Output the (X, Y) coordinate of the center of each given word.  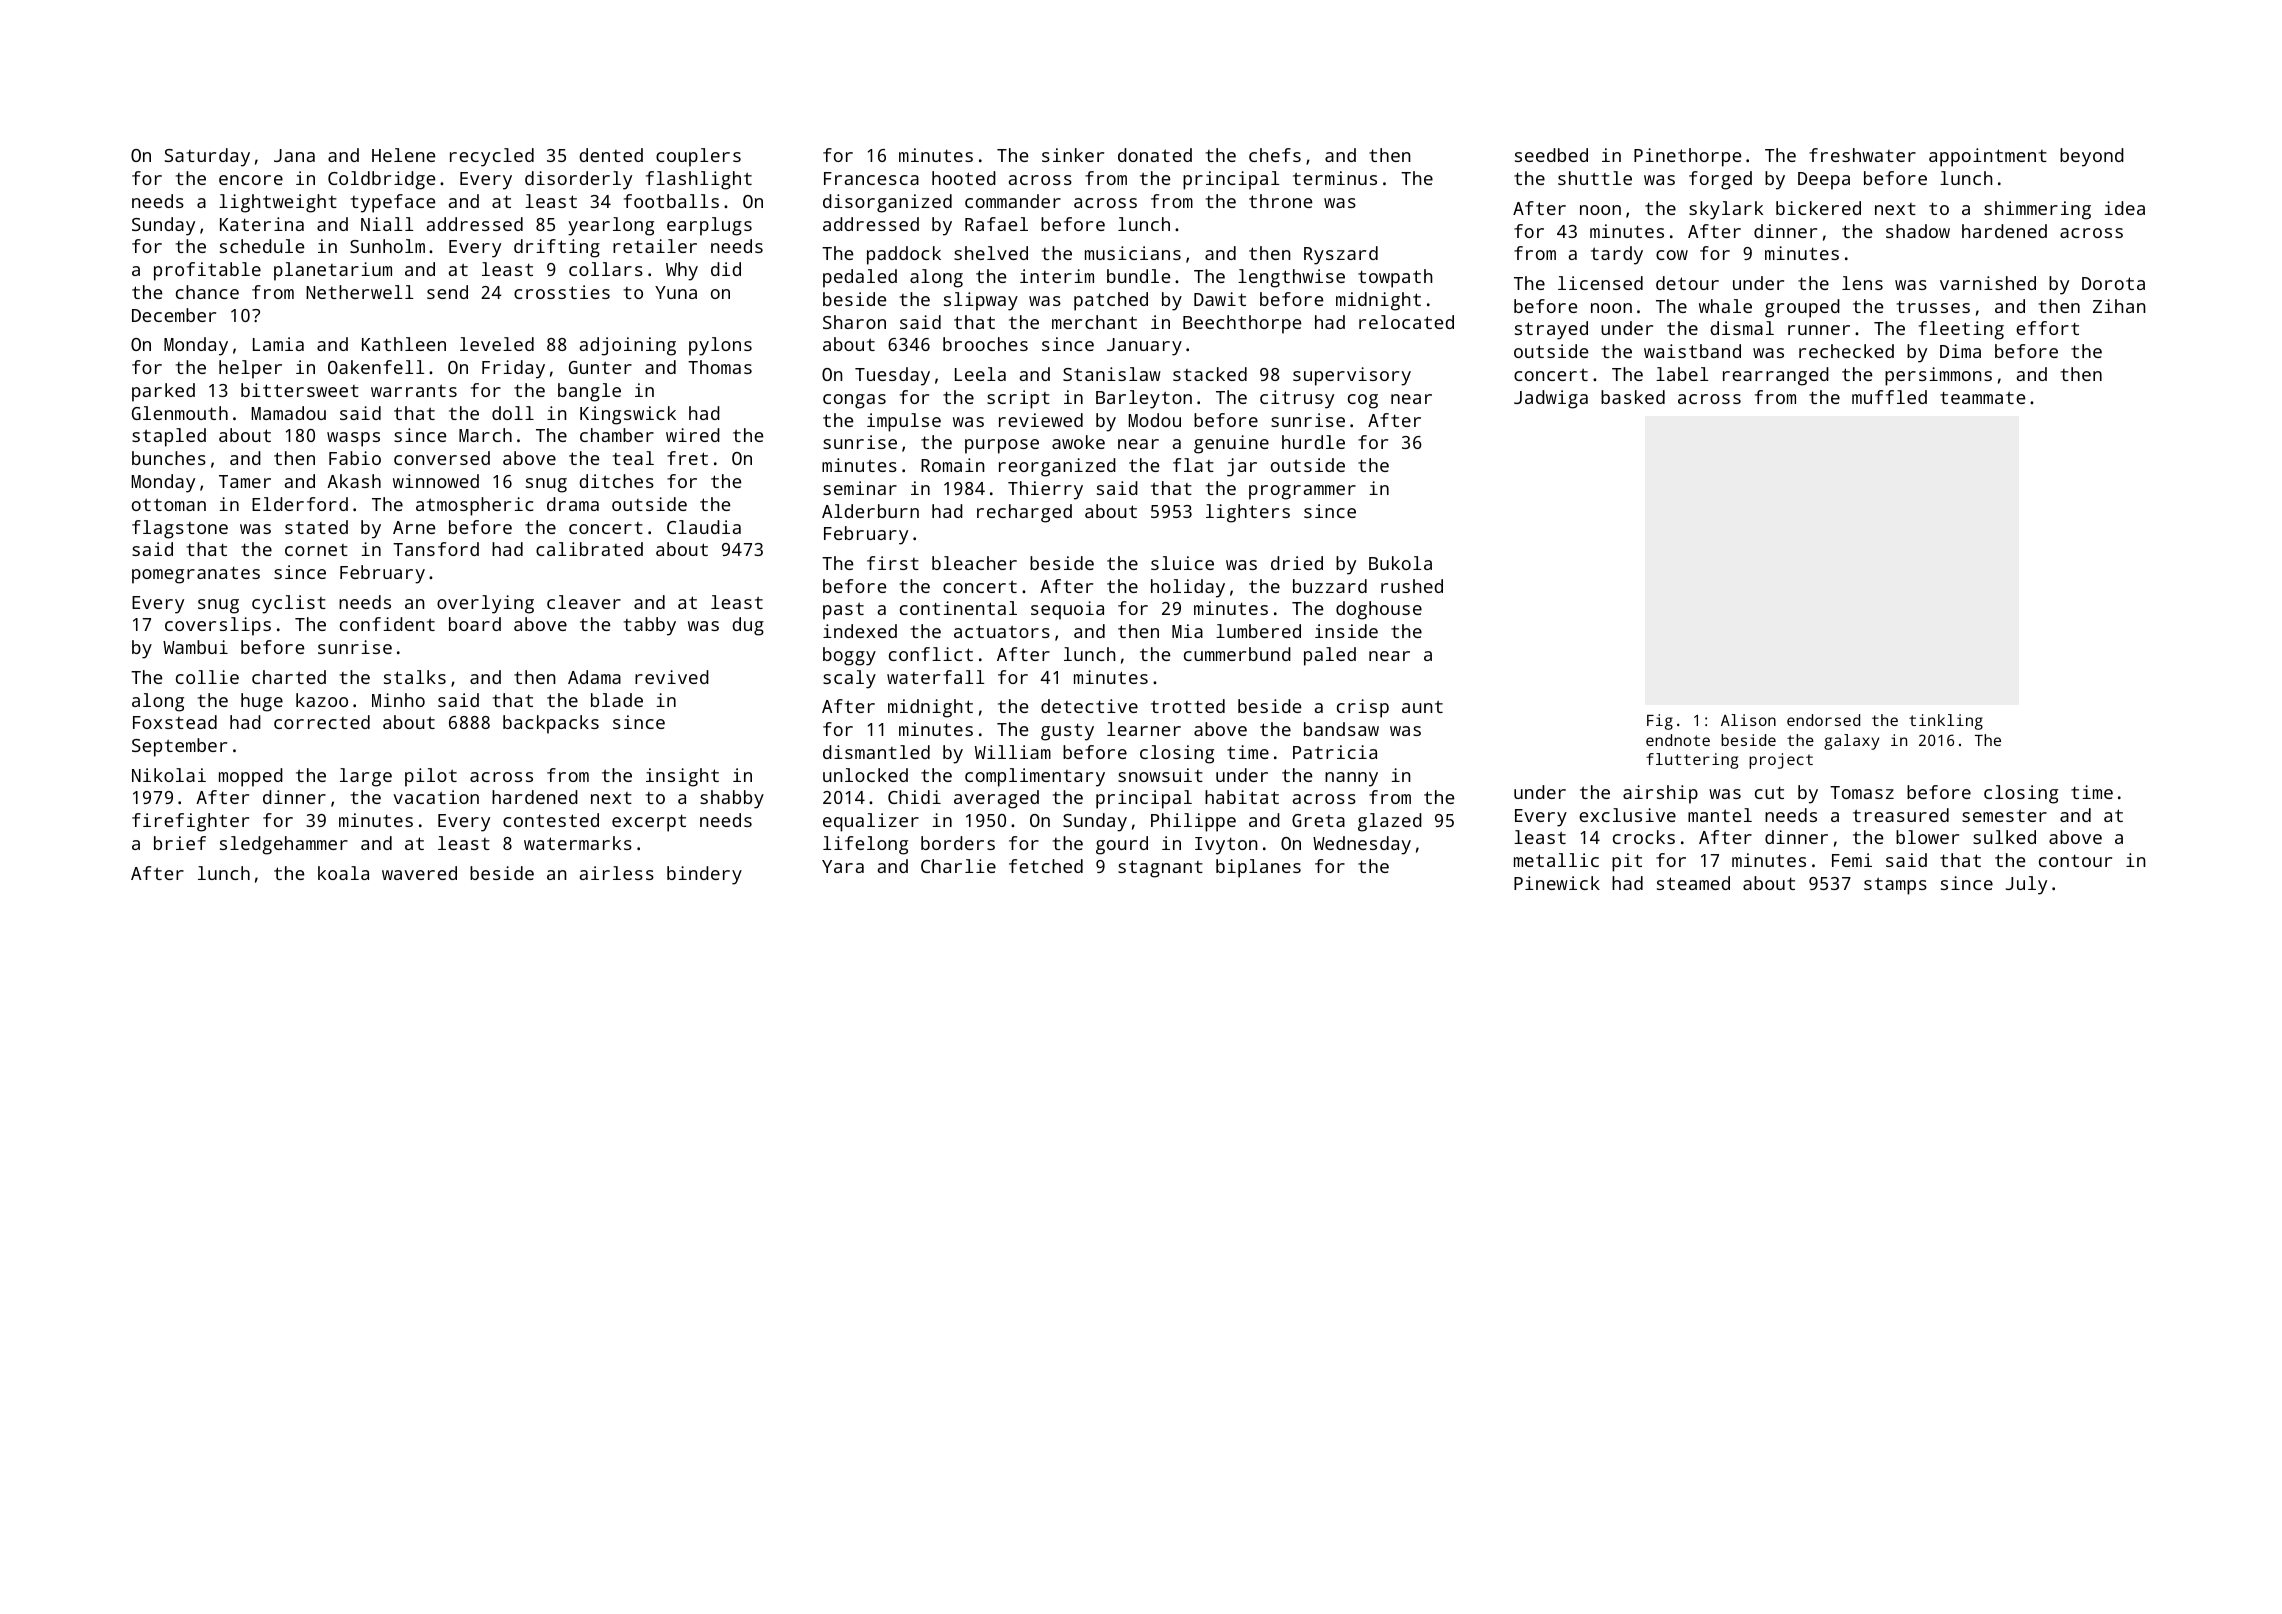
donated (1155, 155)
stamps (1895, 886)
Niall (387, 224)
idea (2124, 208)
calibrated (589, 549)
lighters (1248, 513)
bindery (704, 875)
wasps (353, 439)
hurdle (1313, 442)
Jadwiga (1551, 399)
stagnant (1160, 869)
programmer (1302, 492)
